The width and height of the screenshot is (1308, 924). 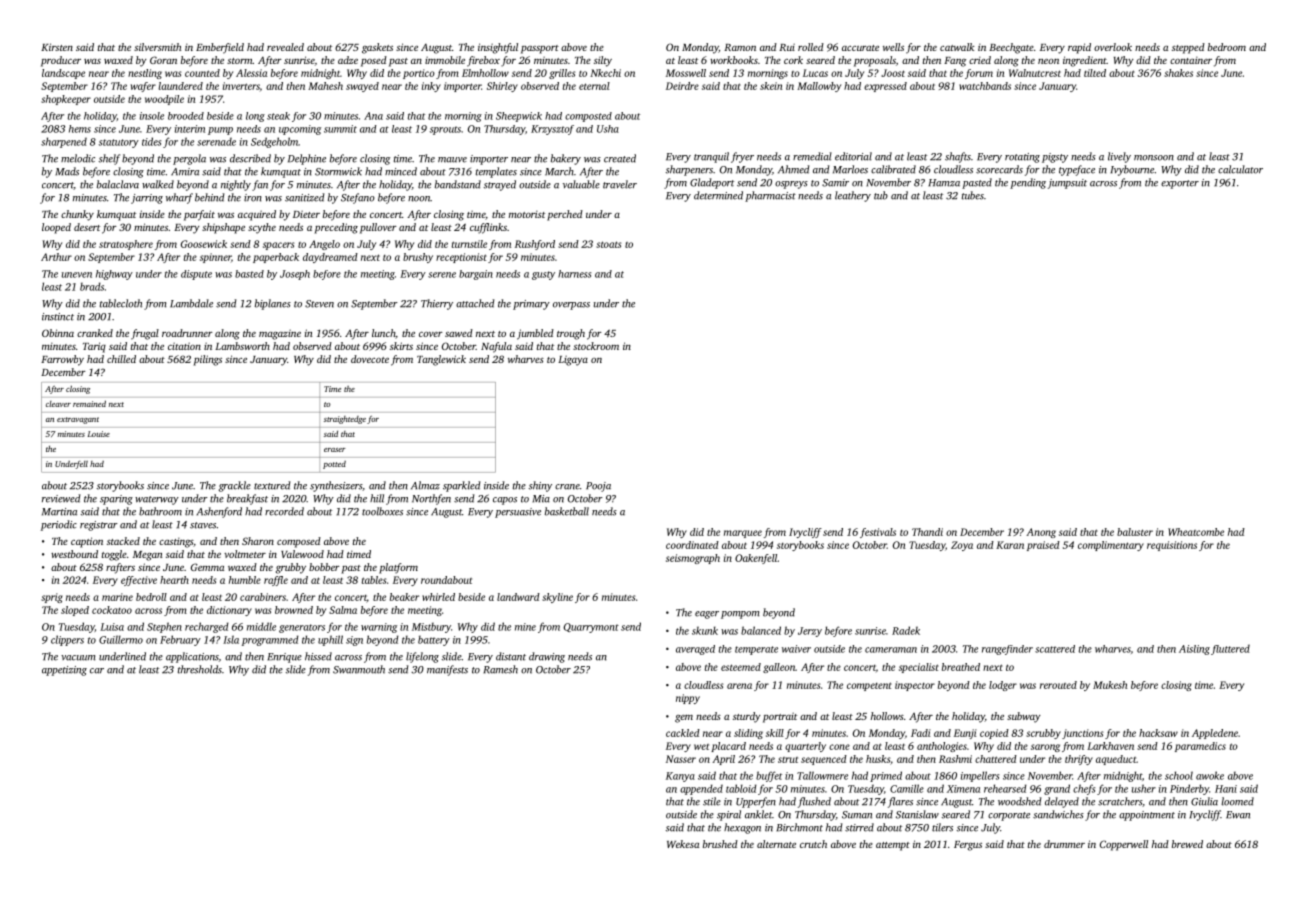 I want to click on platform, so click(x=398, y=568).
